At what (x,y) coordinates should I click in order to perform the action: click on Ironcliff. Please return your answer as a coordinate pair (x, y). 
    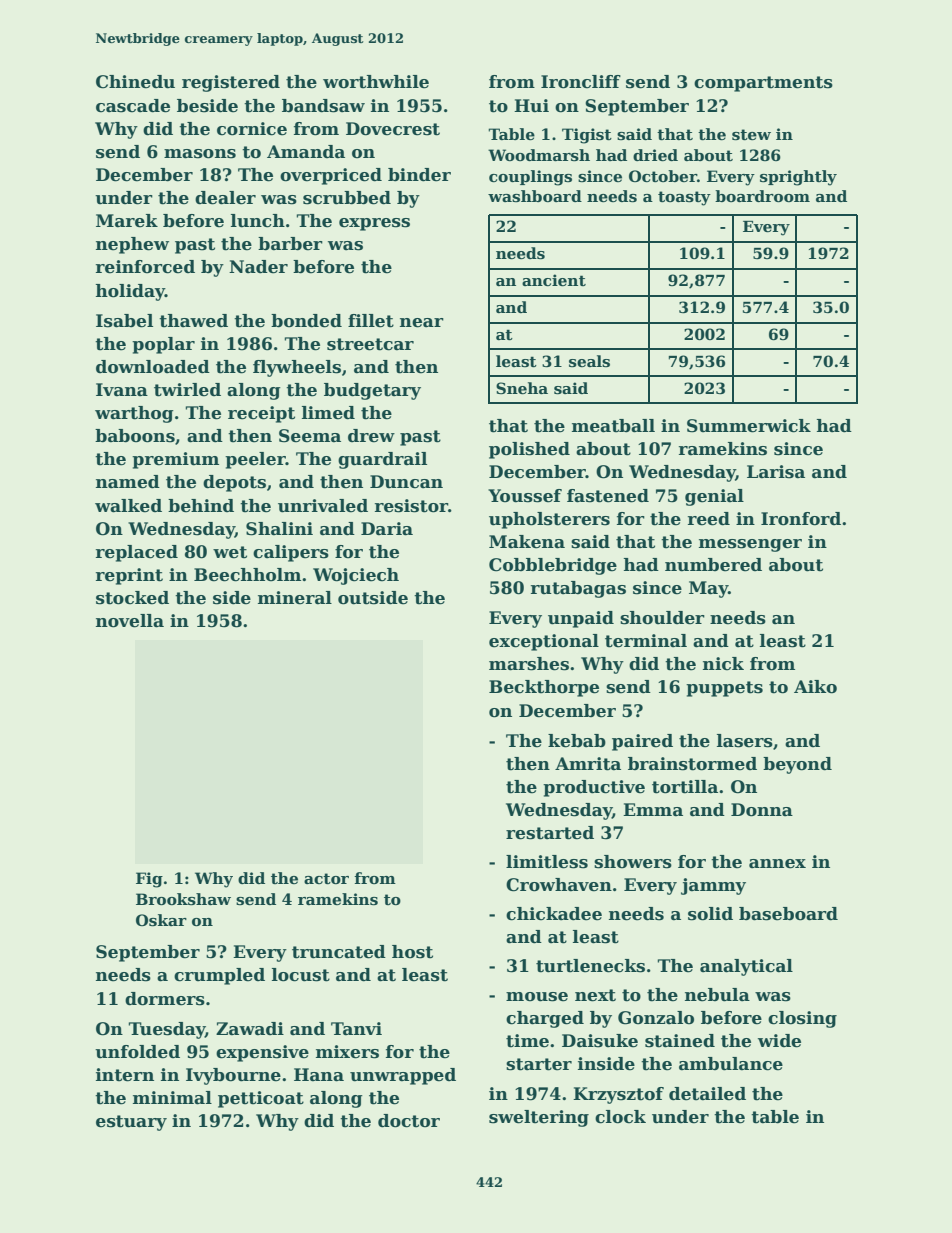
    Looking at the image, I should click on (581, 82).
